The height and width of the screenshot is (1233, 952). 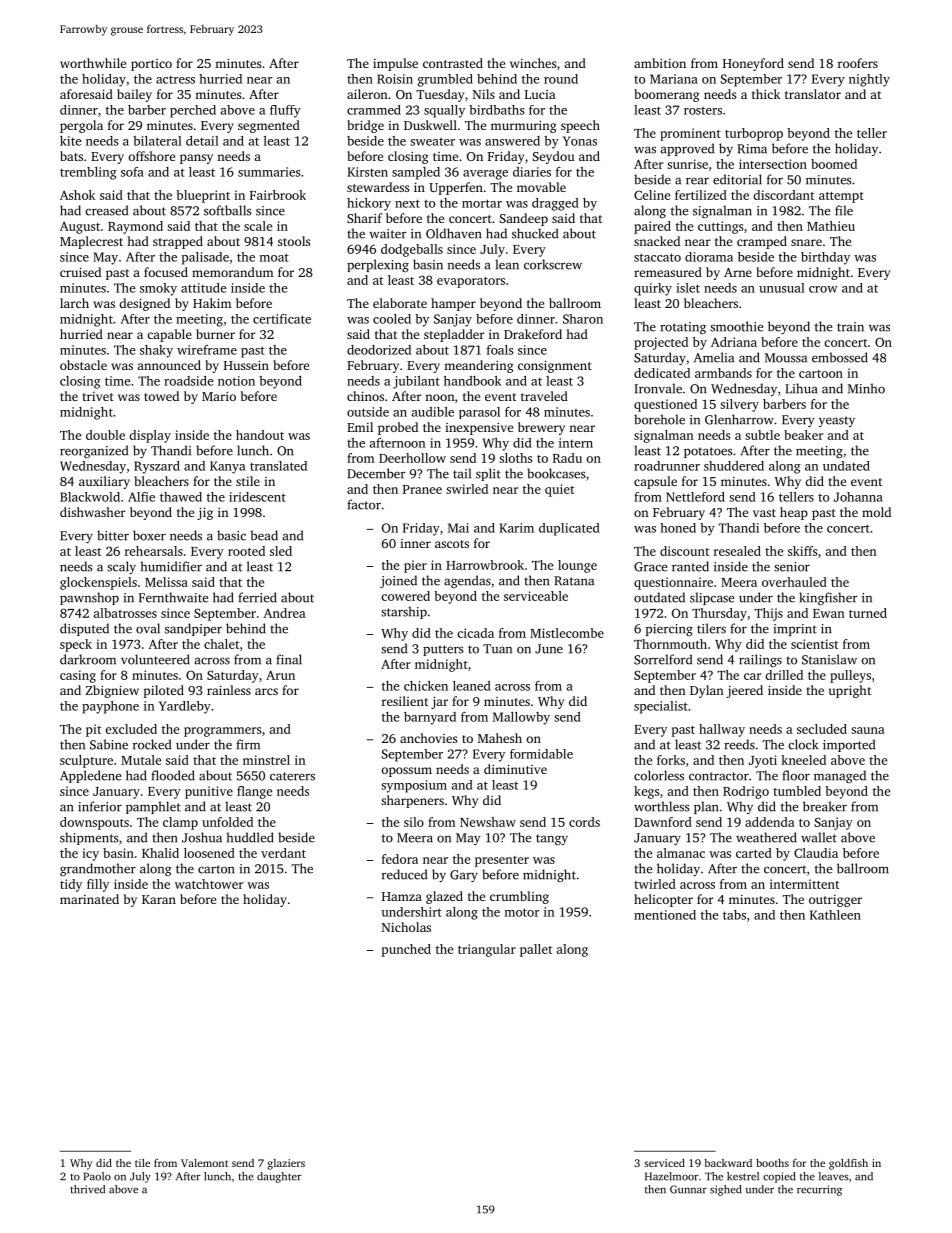 What do you see at coordinates (553, 264) in the screenshot?
I see `corkscrew` at bounding box center [553, 264].
